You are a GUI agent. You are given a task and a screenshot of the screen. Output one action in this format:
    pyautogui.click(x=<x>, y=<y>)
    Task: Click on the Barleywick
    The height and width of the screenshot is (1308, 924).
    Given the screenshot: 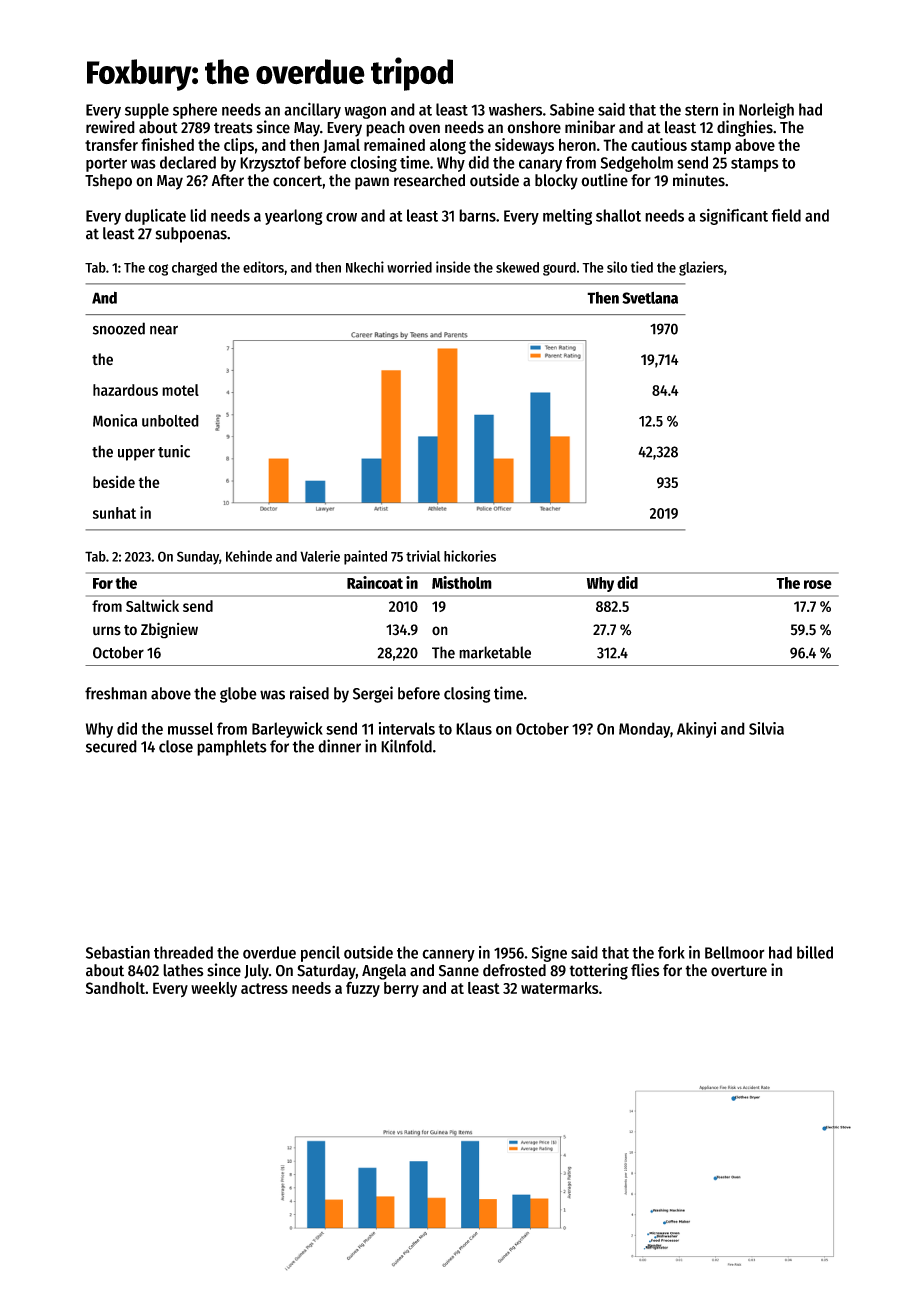 What is the action you would take?
    pyautogui.click(x=287, y=730)
